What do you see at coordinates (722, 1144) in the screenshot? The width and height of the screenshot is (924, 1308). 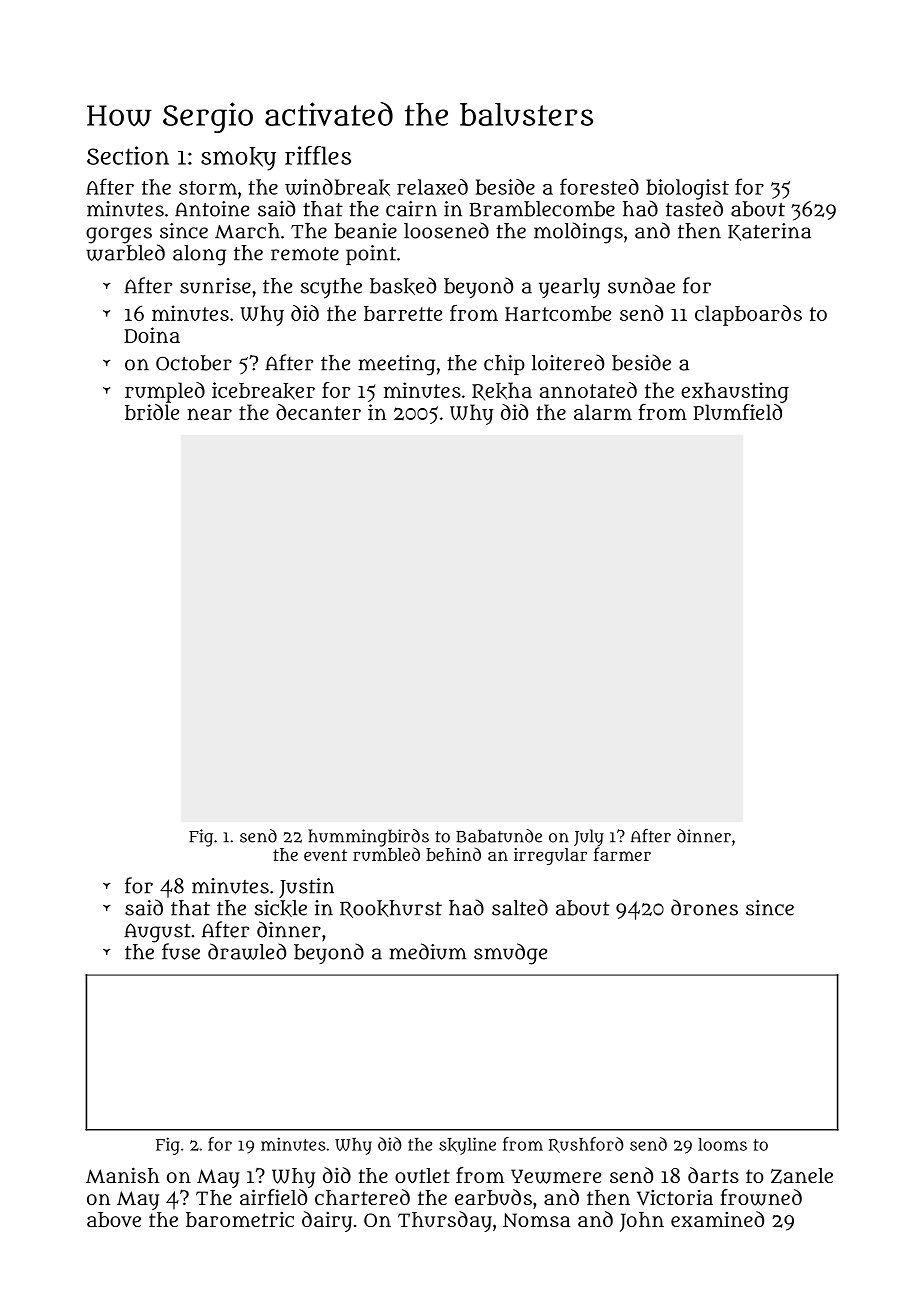 I see `looms` at bounding box center [722, 1144].
